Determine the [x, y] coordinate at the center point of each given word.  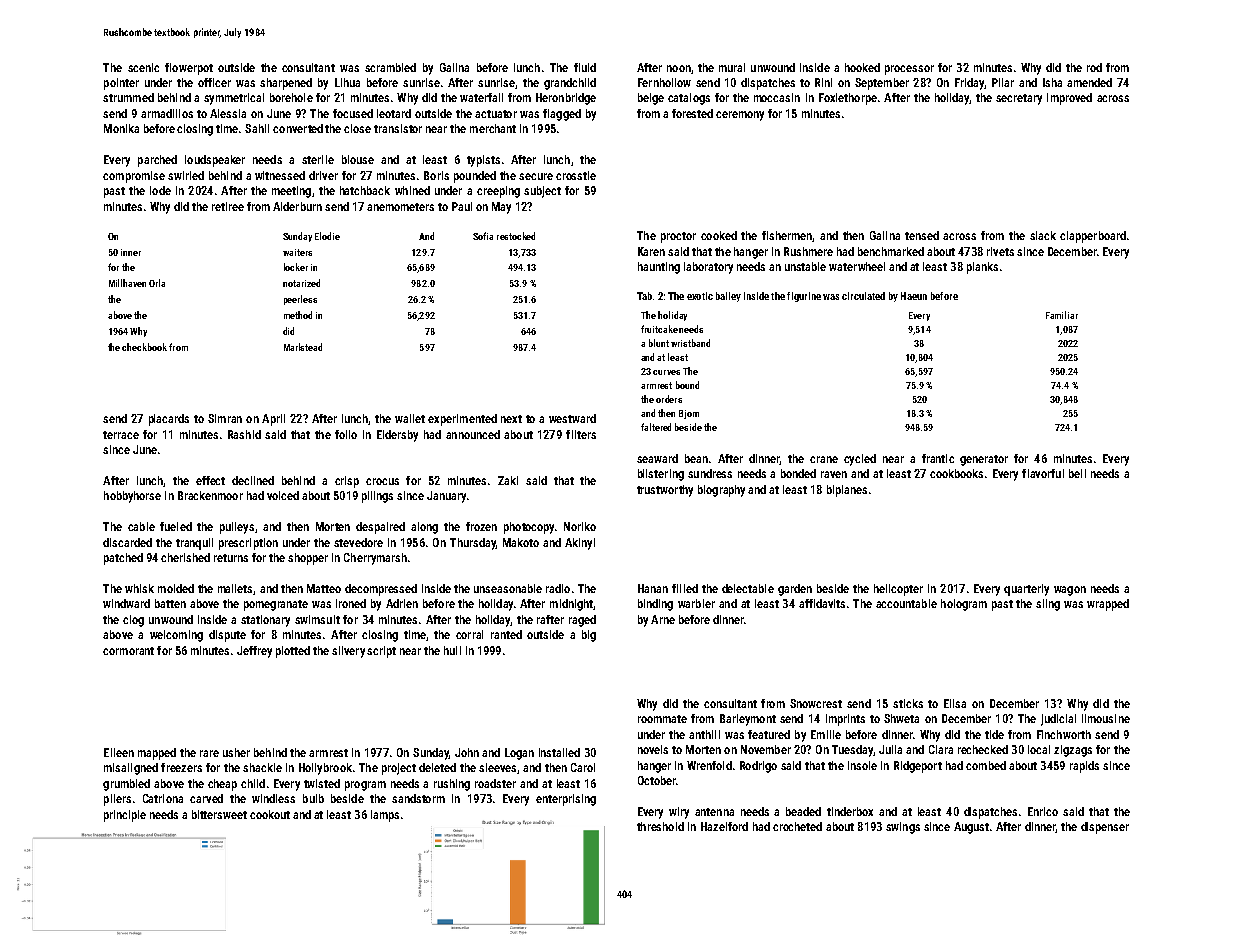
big [589, 636]
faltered [656, 427]
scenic [143, 67]
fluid [585, 67]
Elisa [955, 703]
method [298, 315]
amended [1089, 82]
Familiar [1062, 315]
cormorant [128, 651]
